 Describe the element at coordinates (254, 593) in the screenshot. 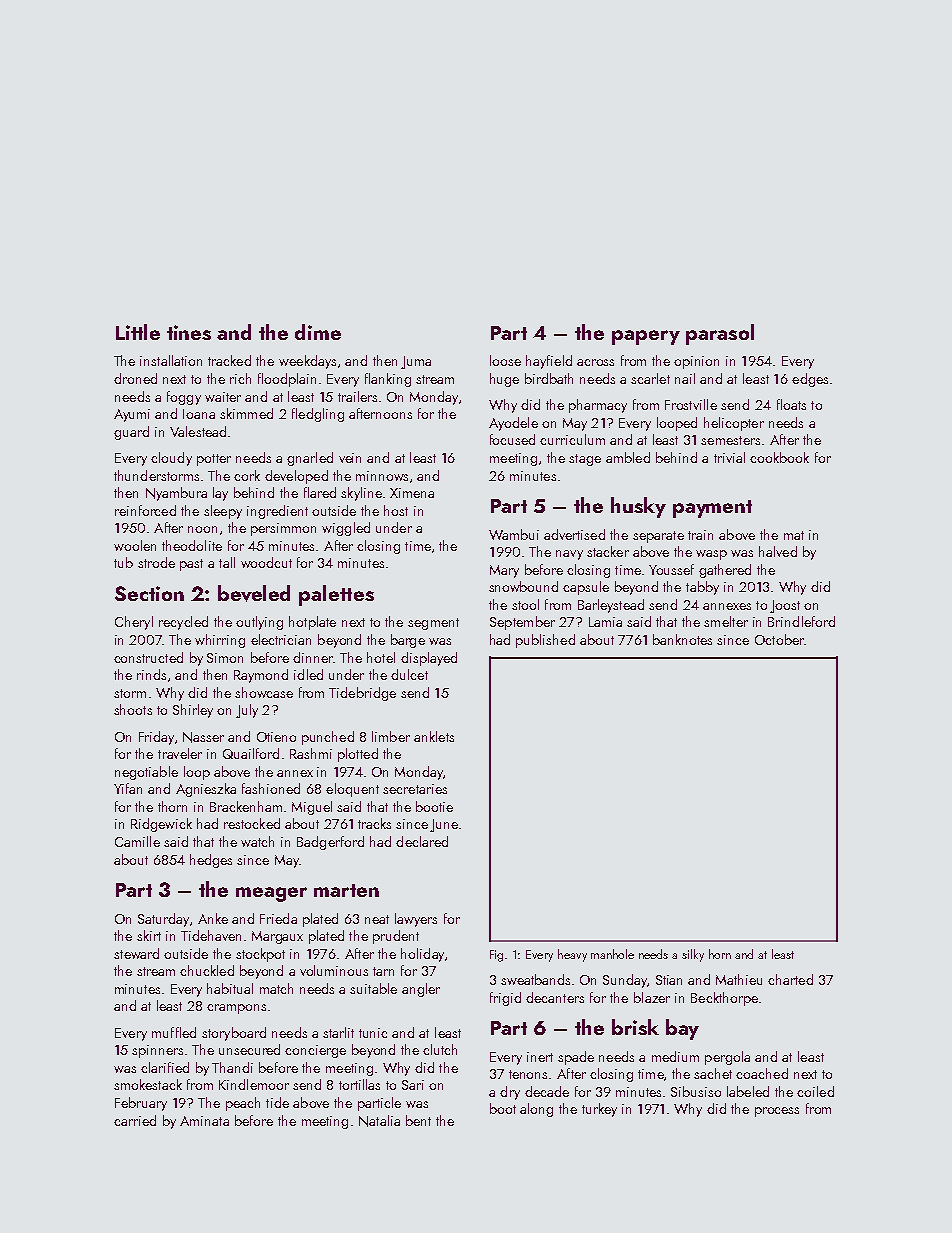

I see `beveled` at that location.
